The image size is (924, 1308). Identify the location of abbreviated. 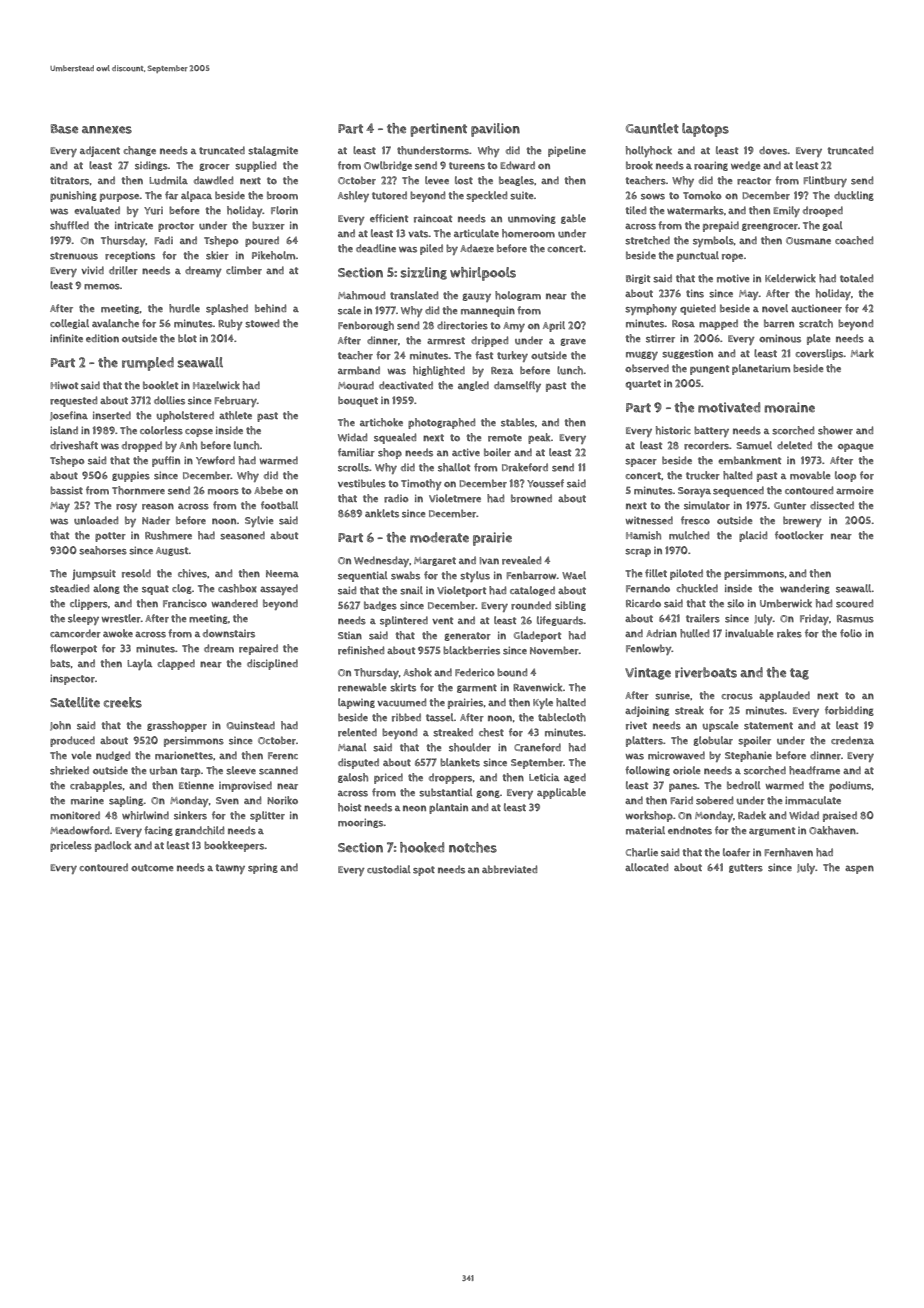
(509, 869).
